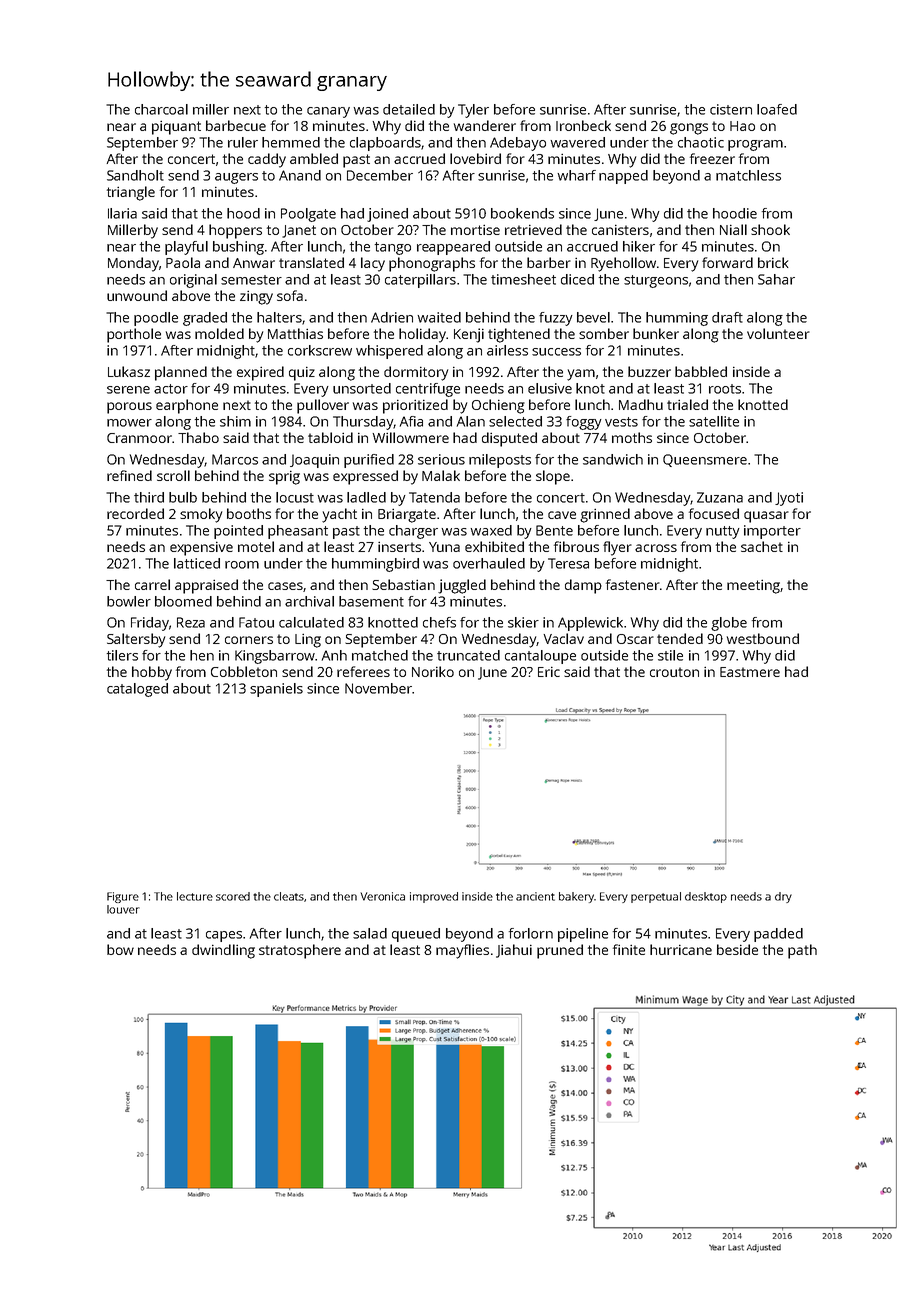 The width and height of the image is (924, 1308). What do you see at coordinates (514, 951) in the image?
I see `Jiahui` at bounding box center [514, 951].
